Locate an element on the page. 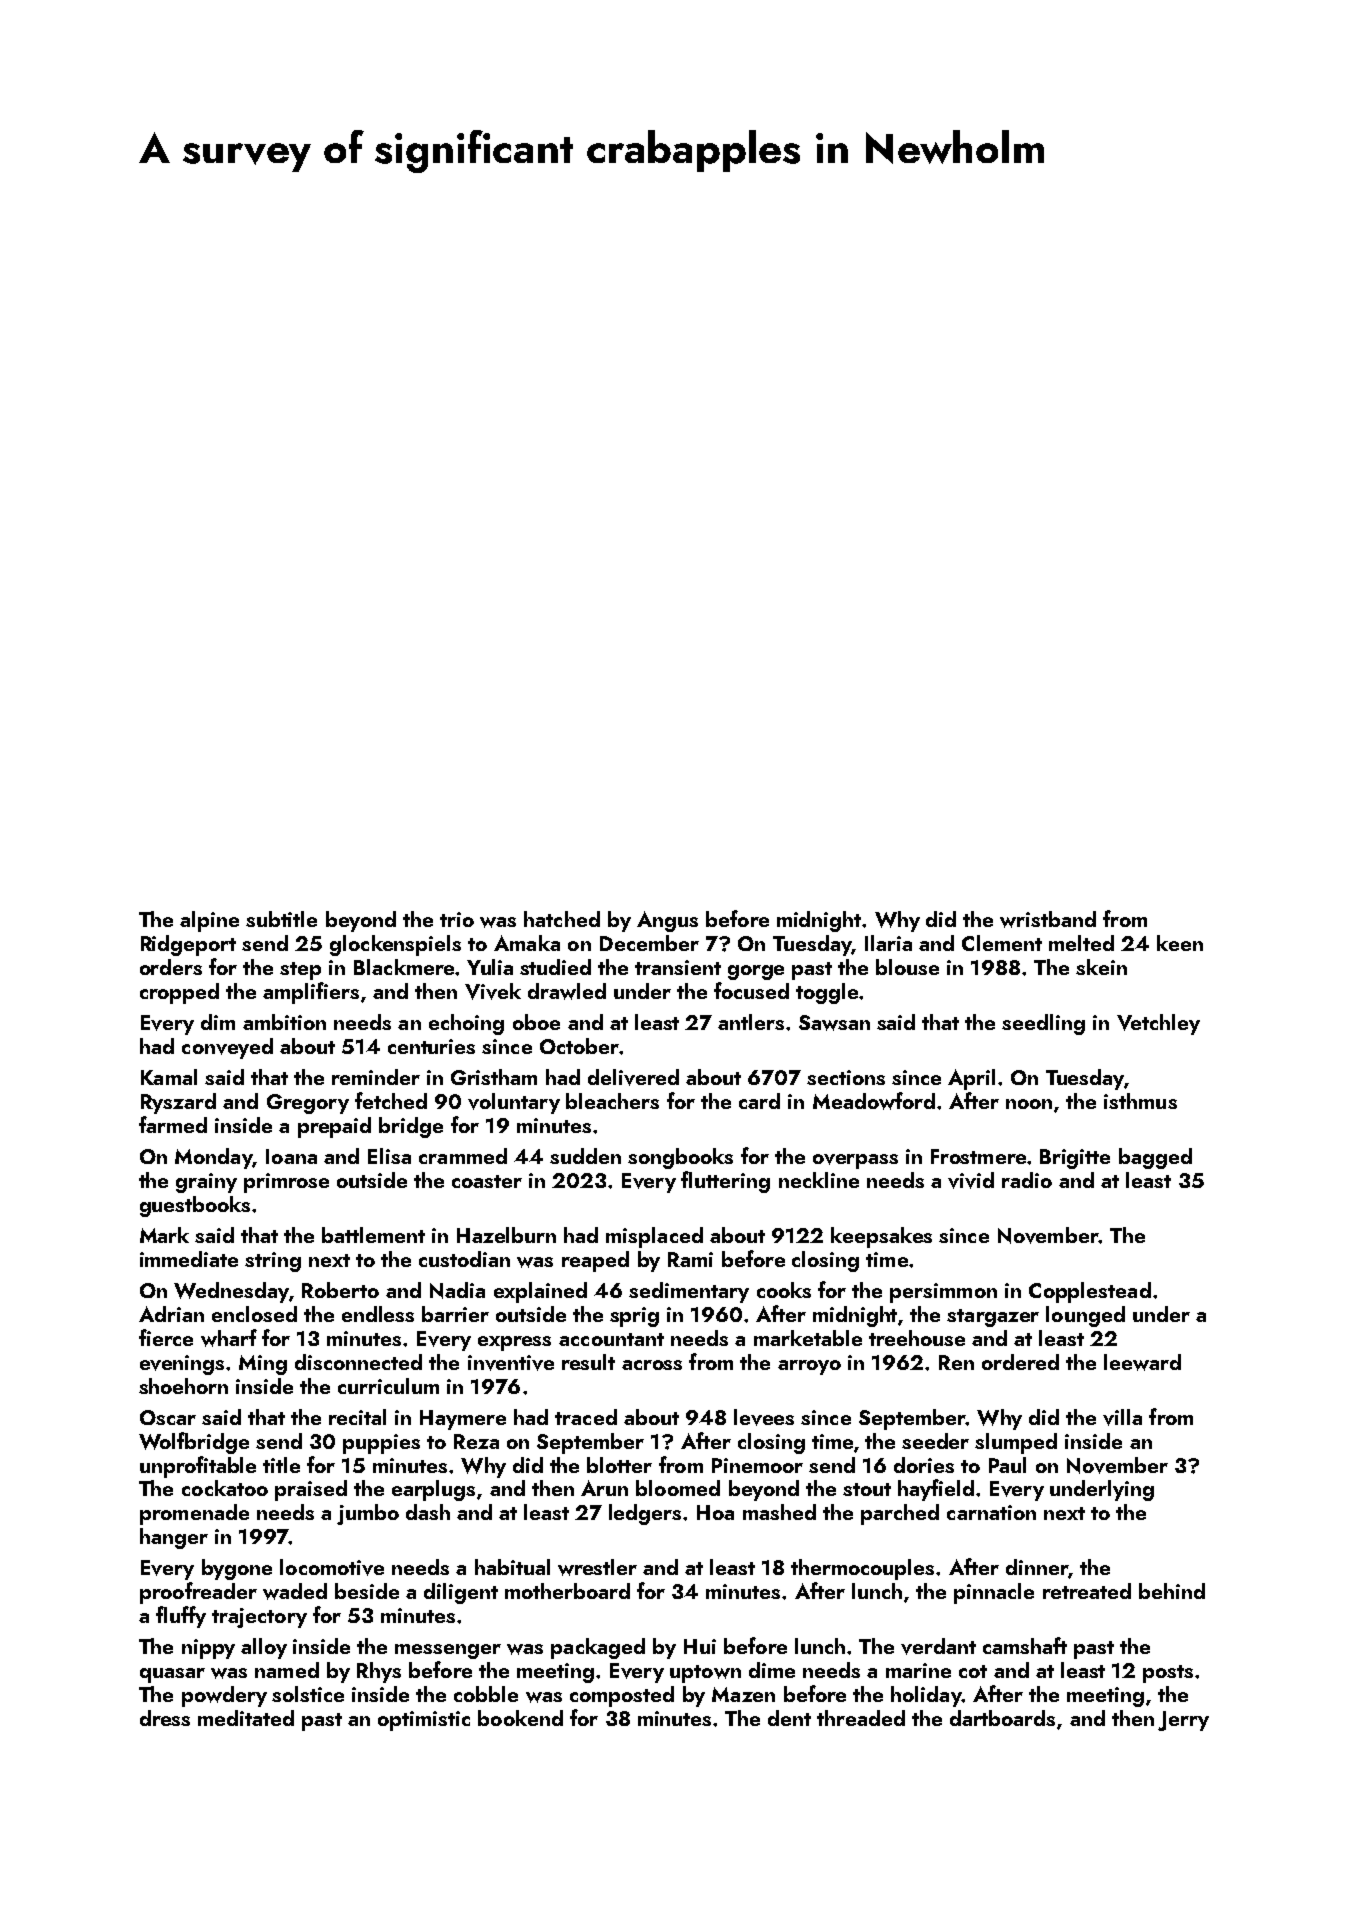  praised is located at coordinates (311, 1490).
